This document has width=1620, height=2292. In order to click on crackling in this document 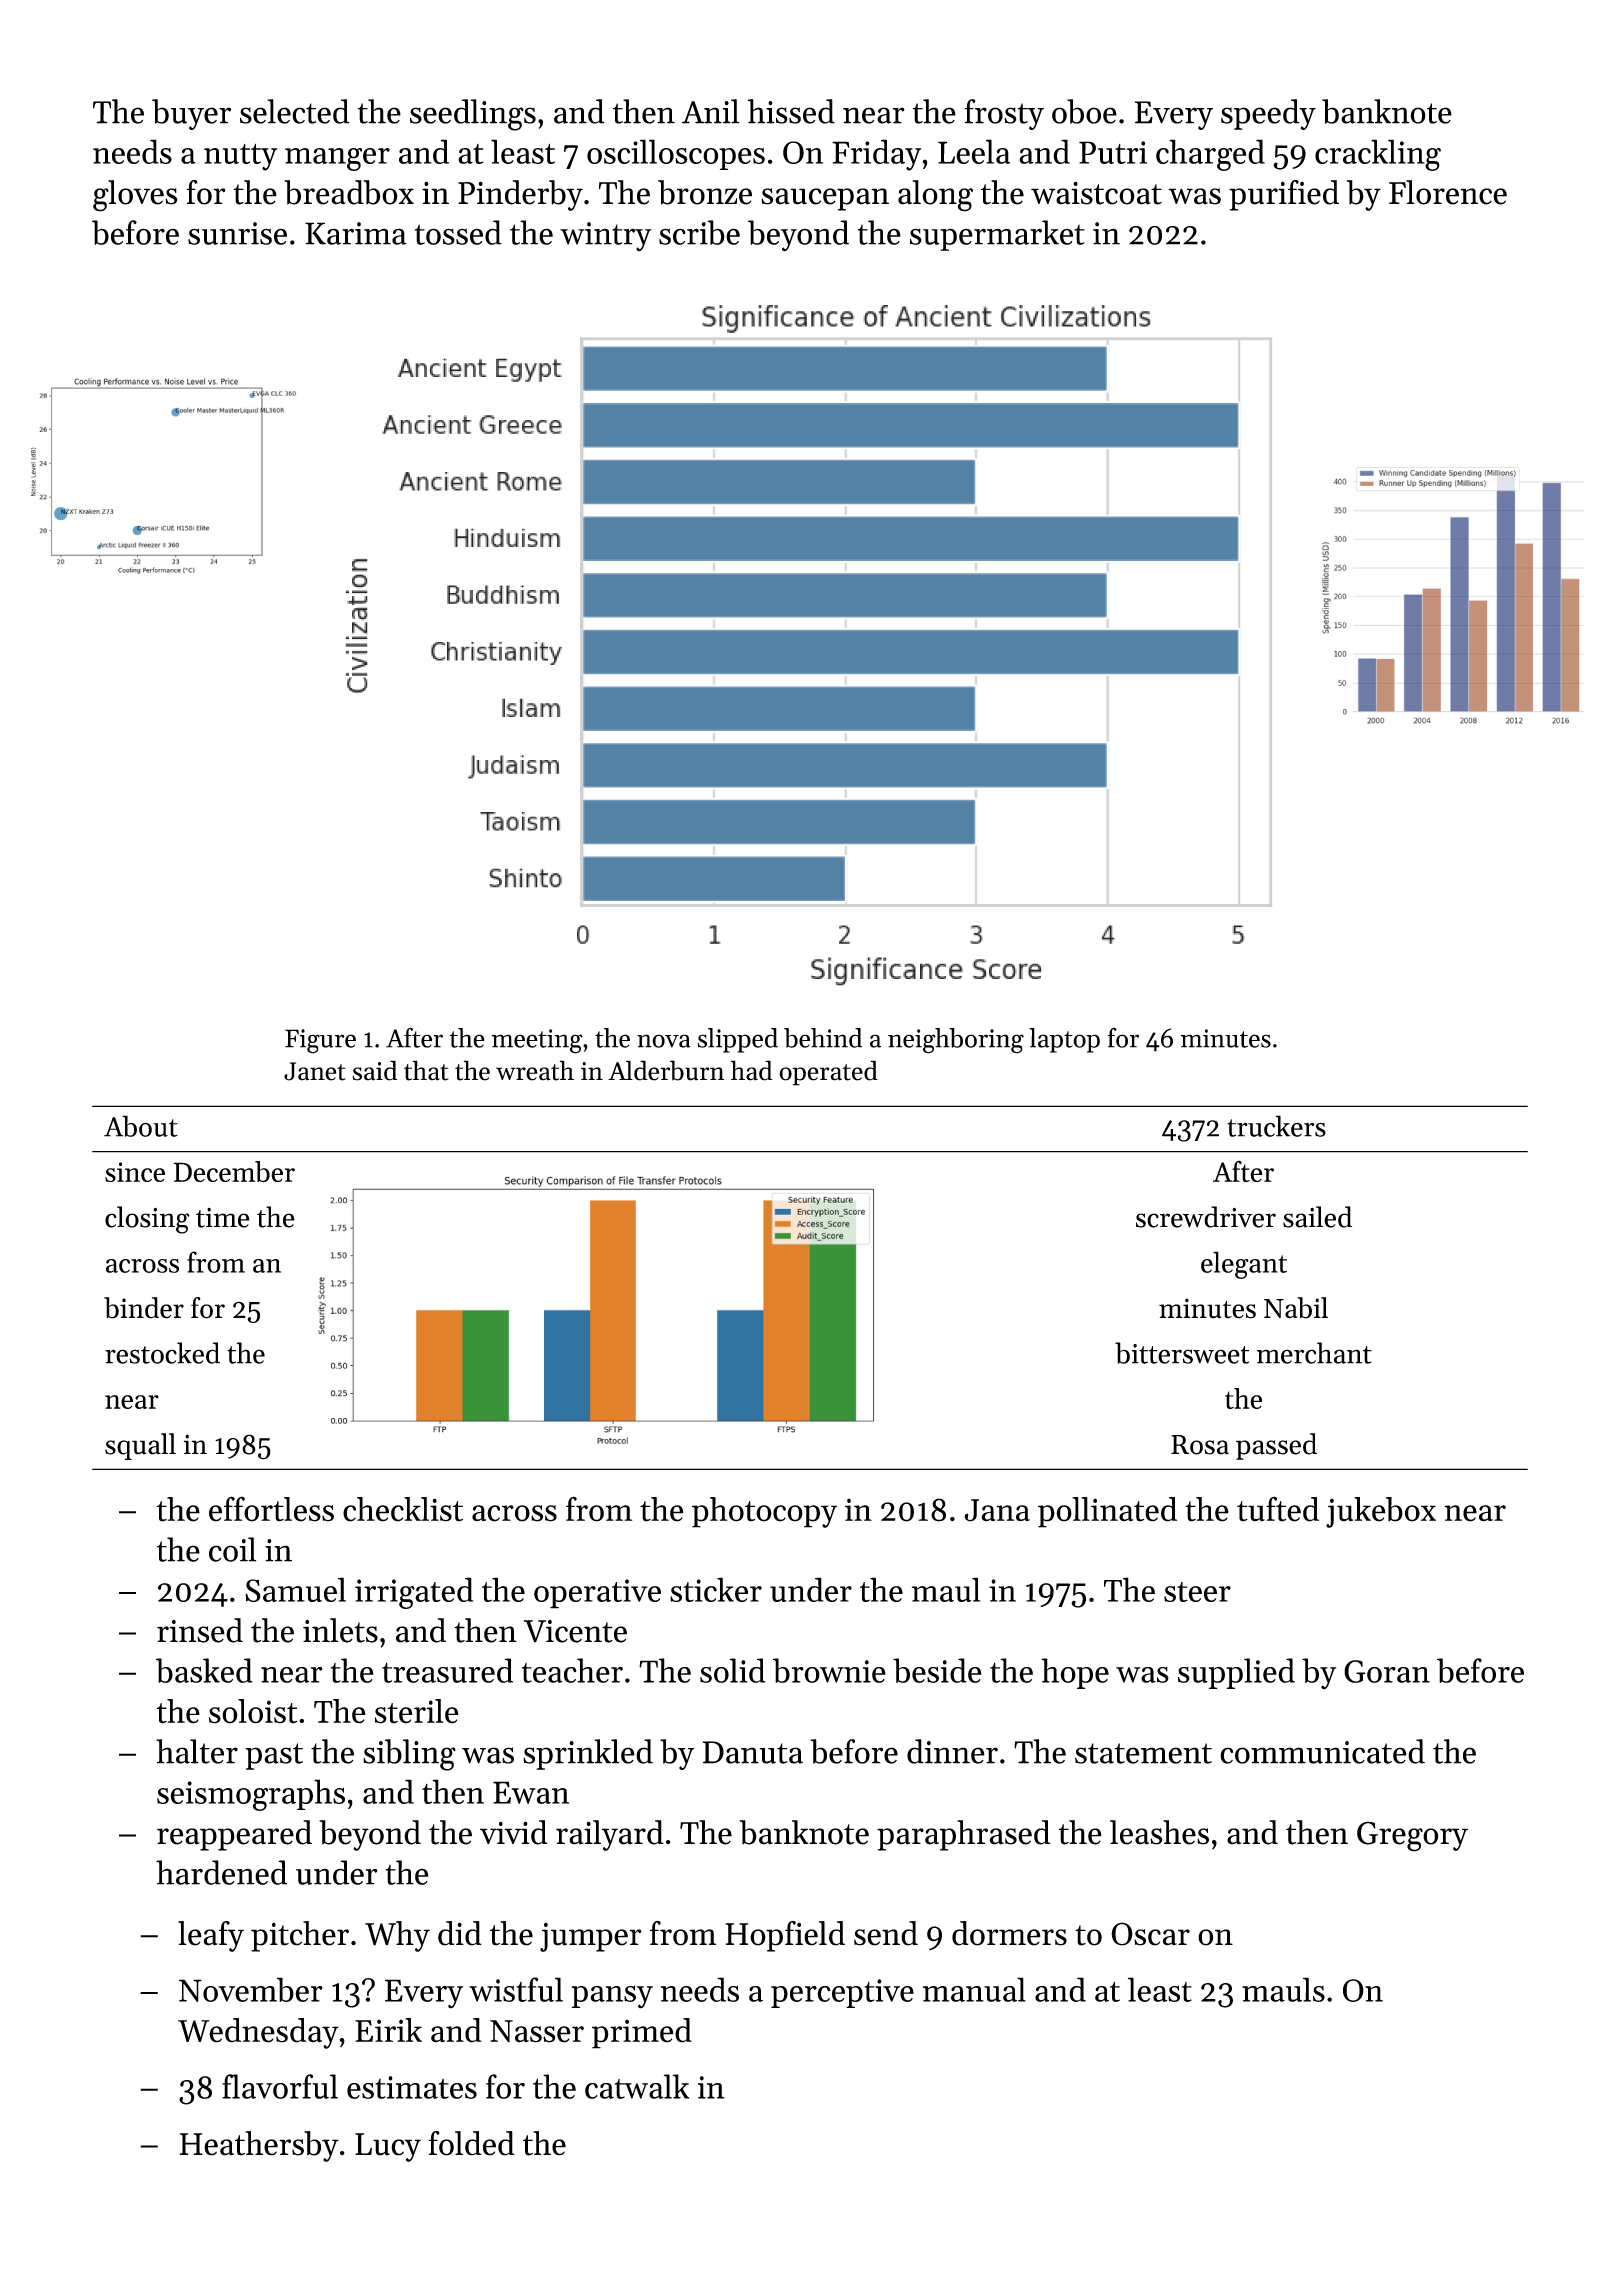, I will do `click(1378, 155)`.
